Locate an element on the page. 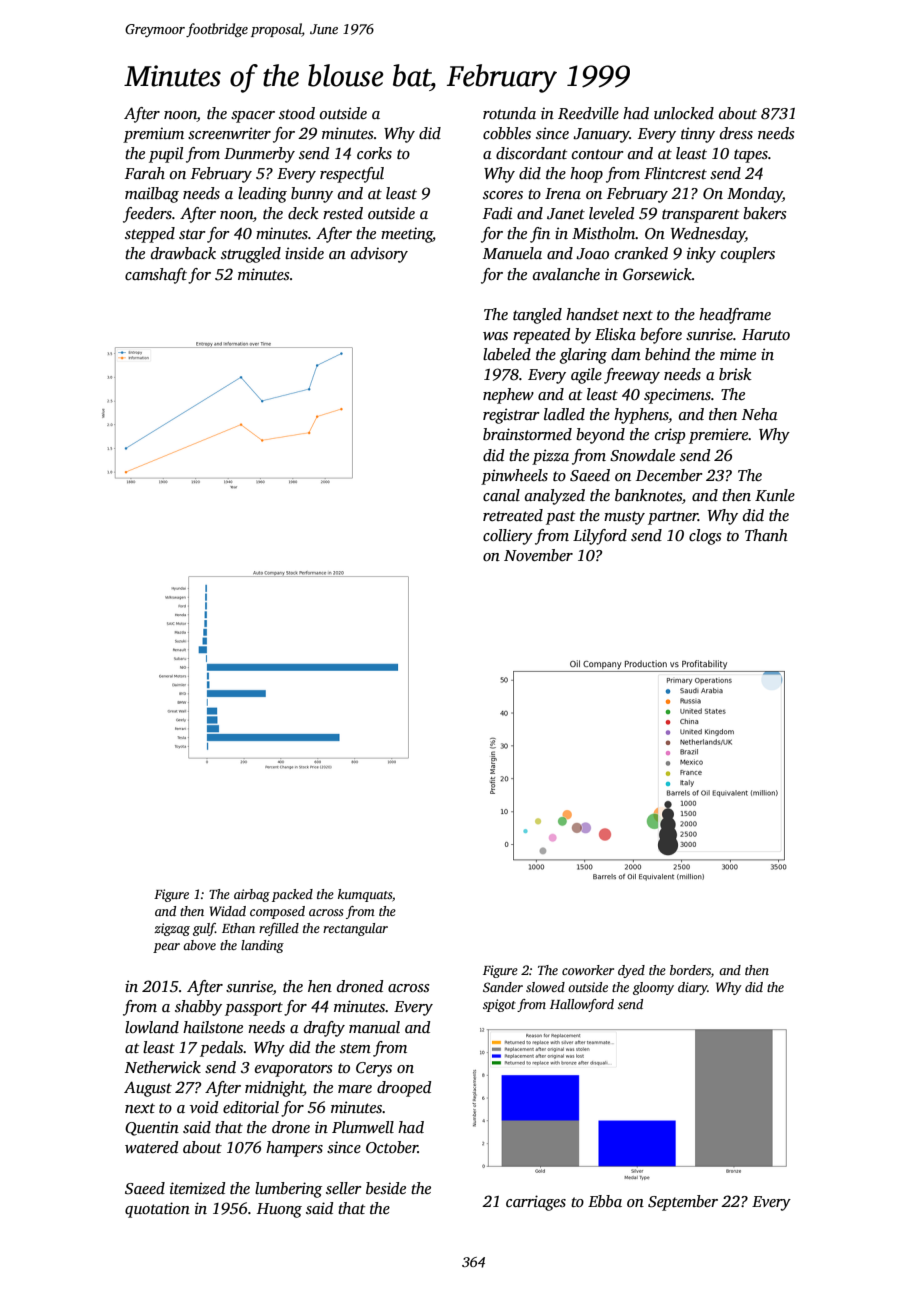  colliery is located at coordinates (508, 537).
